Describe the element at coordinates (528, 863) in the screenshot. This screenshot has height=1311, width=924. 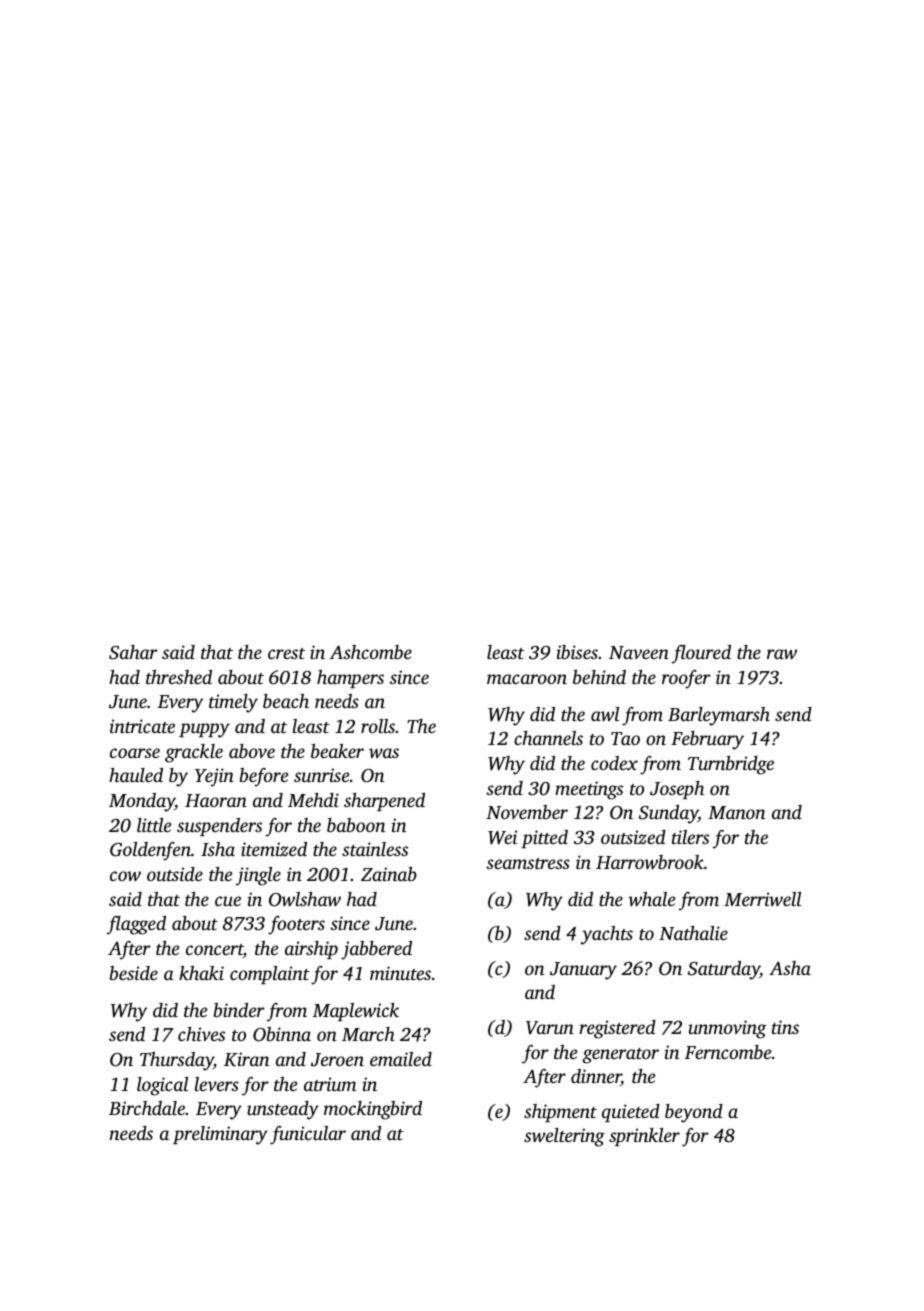
I see `seamstress` at that location.
